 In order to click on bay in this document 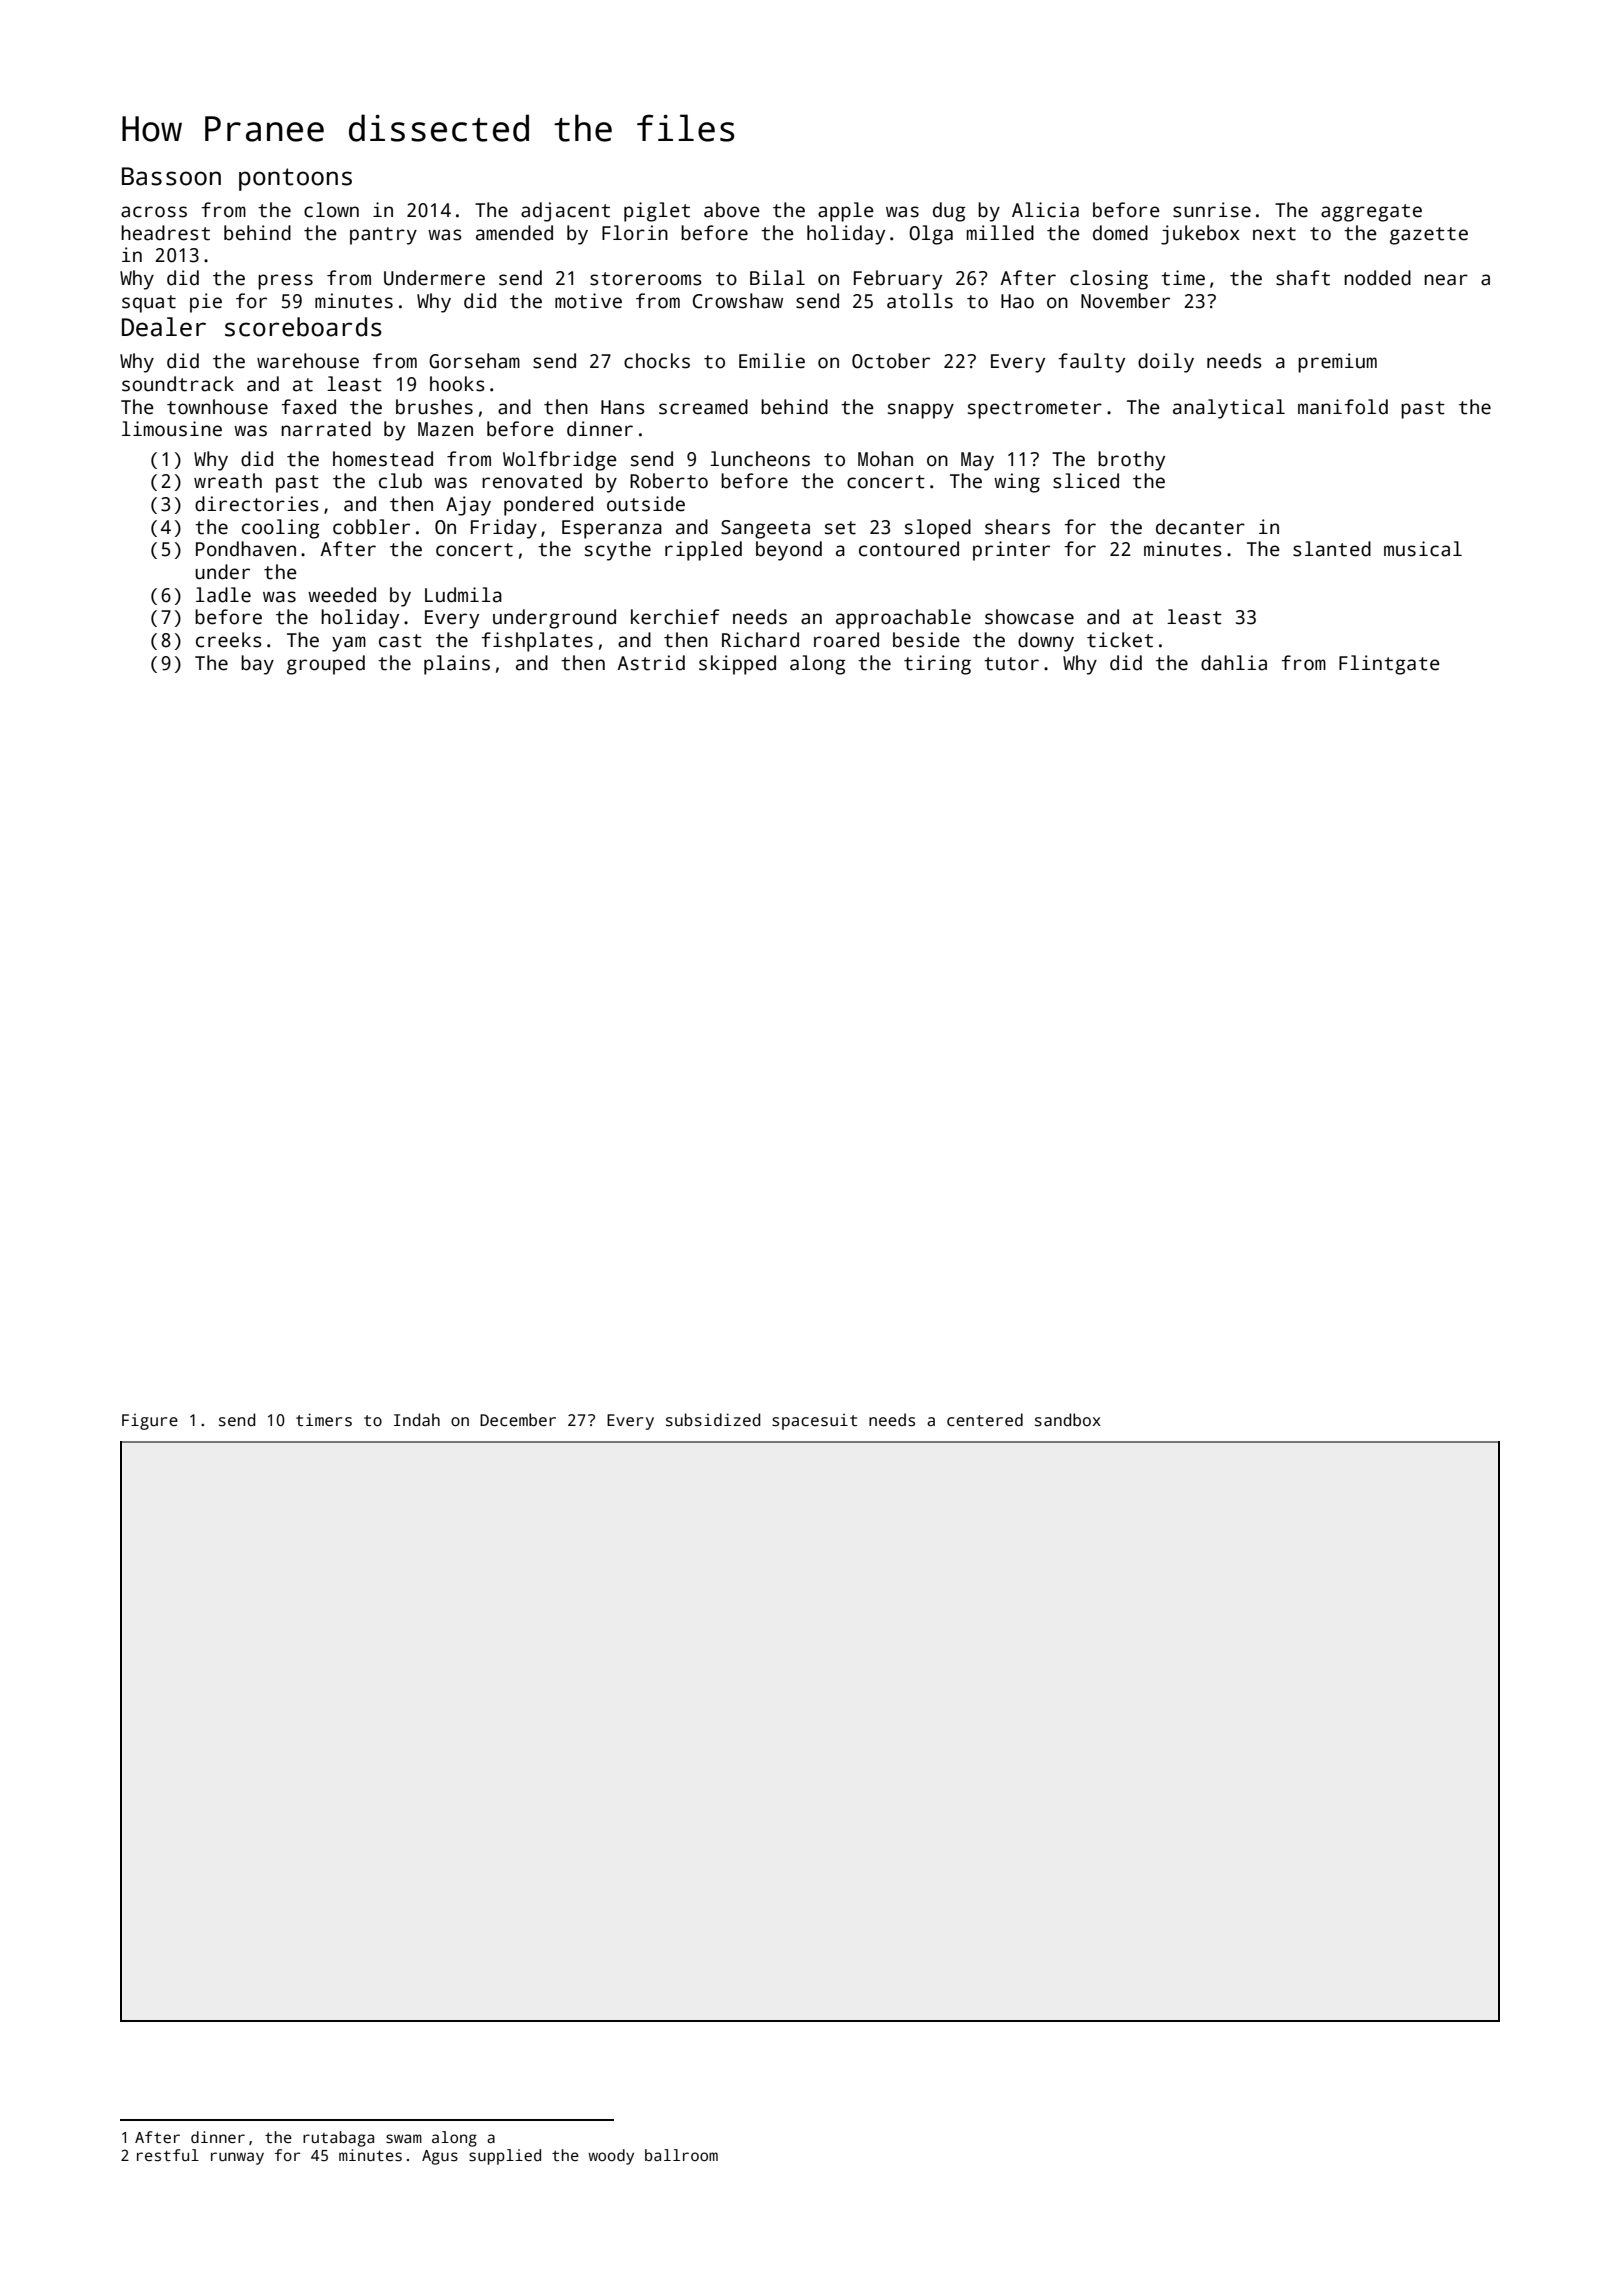, I will do `click(257, 665)`.
